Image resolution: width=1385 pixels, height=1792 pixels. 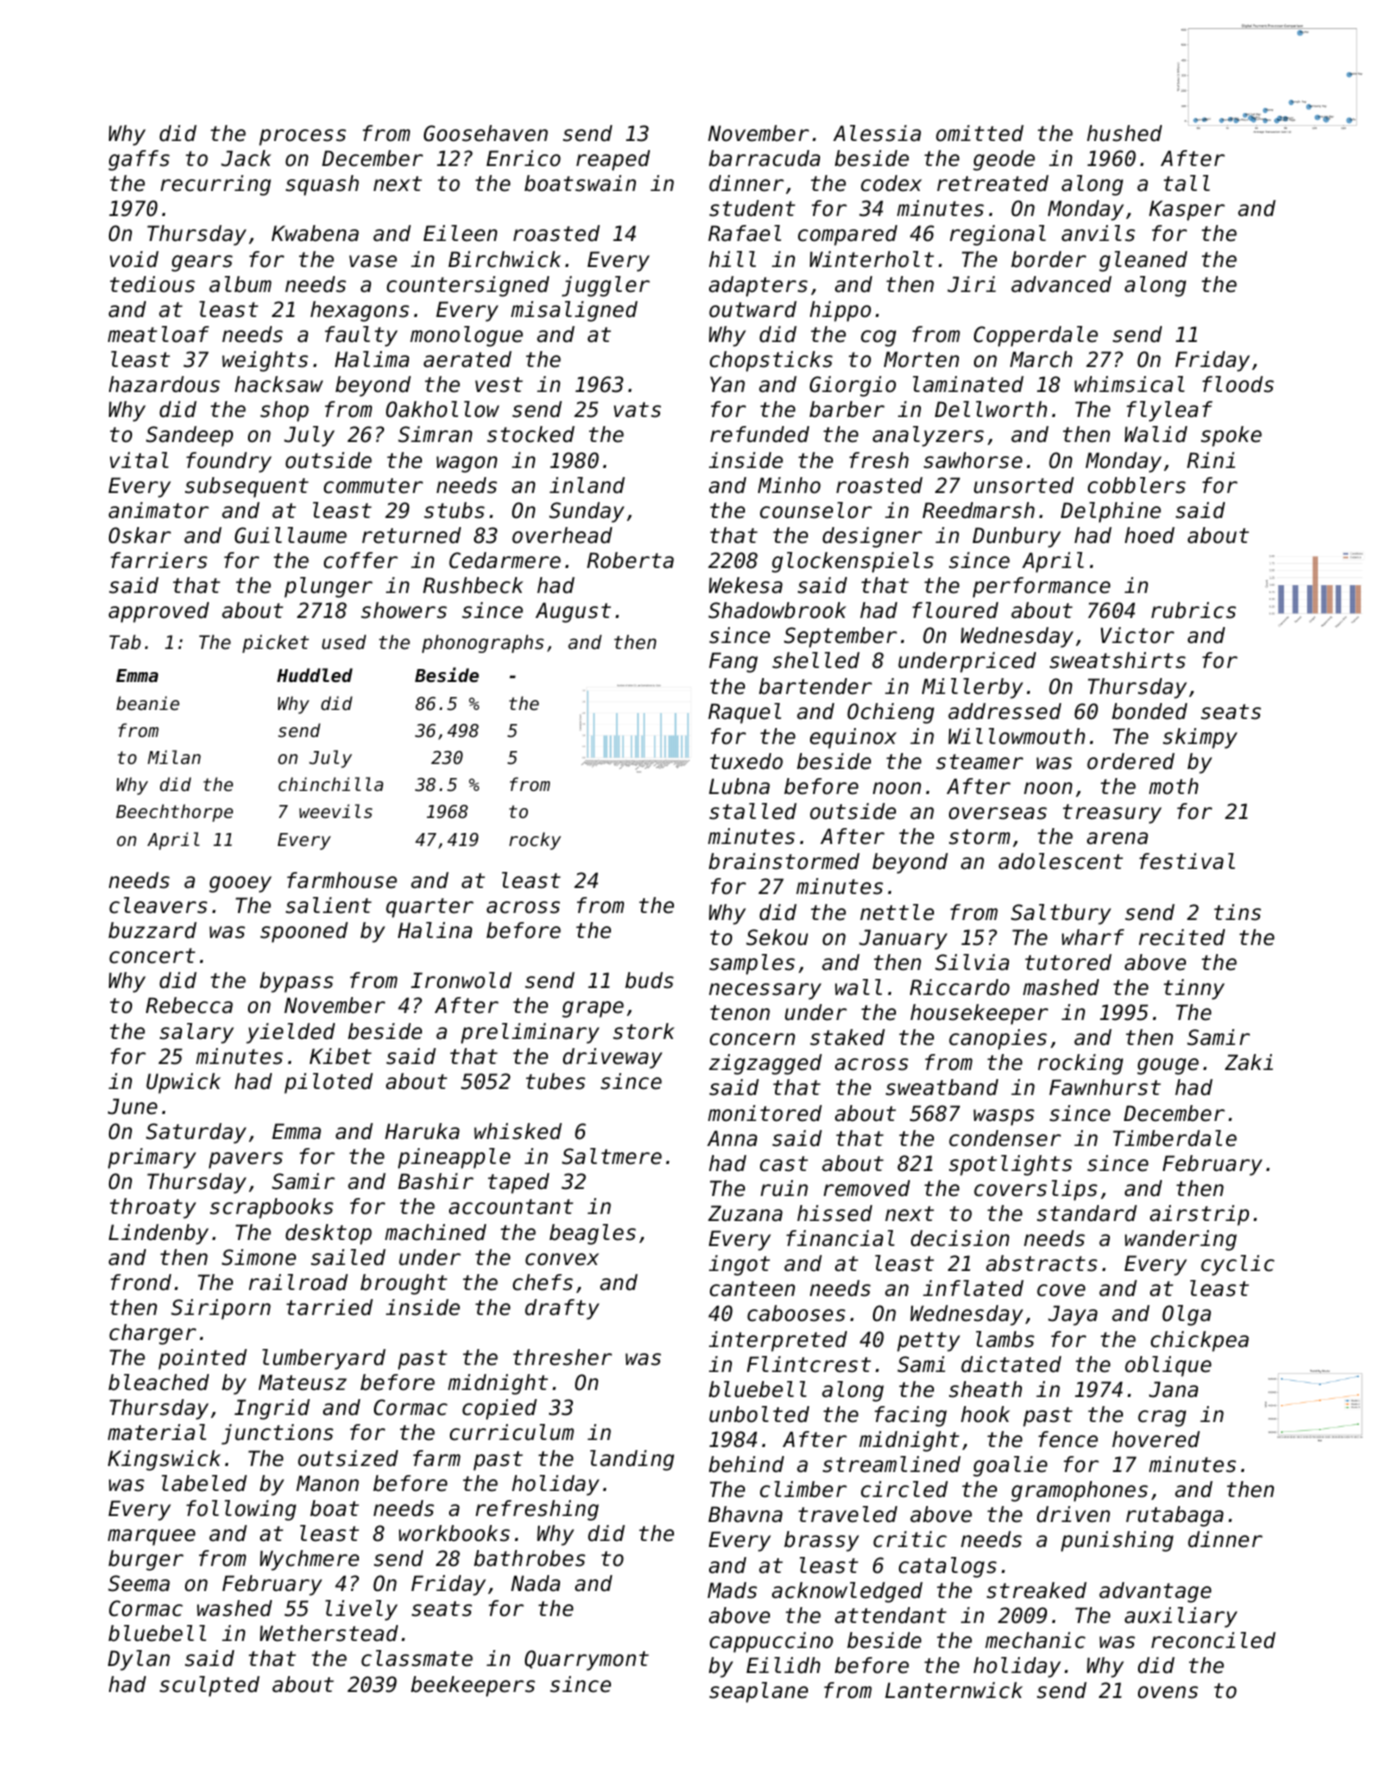 What do you see at coordinates (361, 1610) in the document?
I see `lively` at bounding box center [361, 1610].
